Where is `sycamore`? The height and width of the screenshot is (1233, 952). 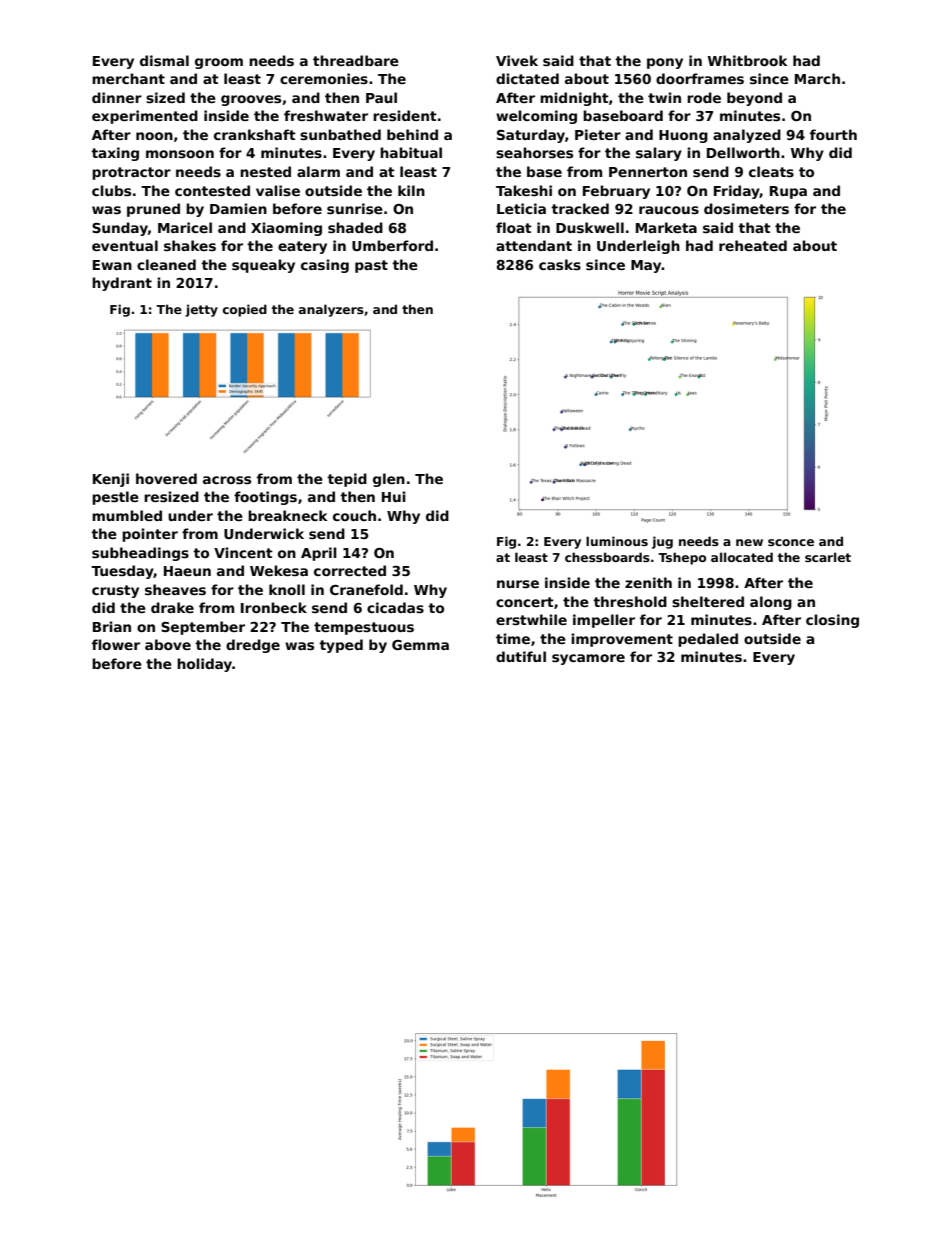 sycamore is located at coordinates (588, 659).
